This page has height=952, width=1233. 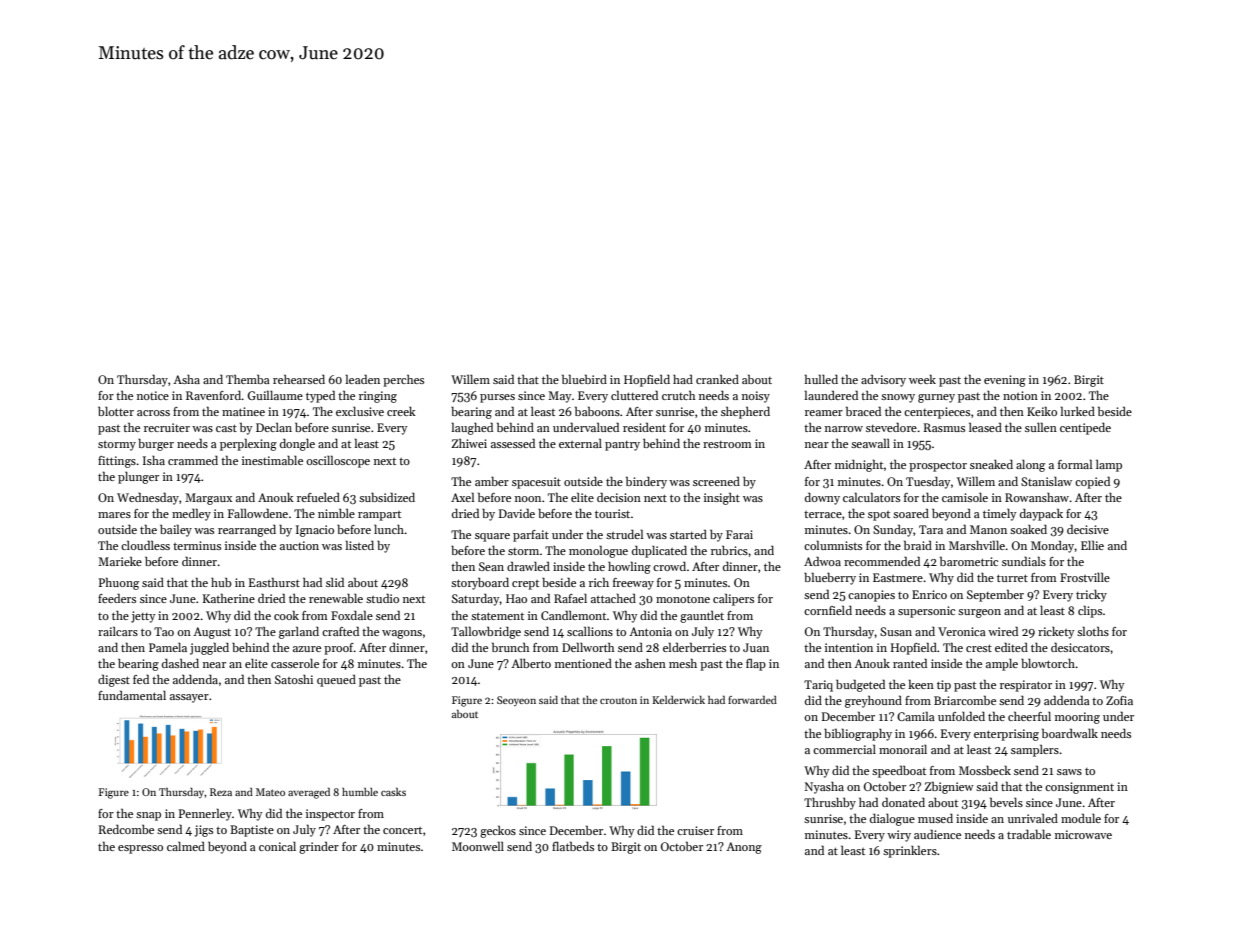 What do you see at coordinates (922, 379) in the page?
I see `week` at bounding box center [922, 379].
